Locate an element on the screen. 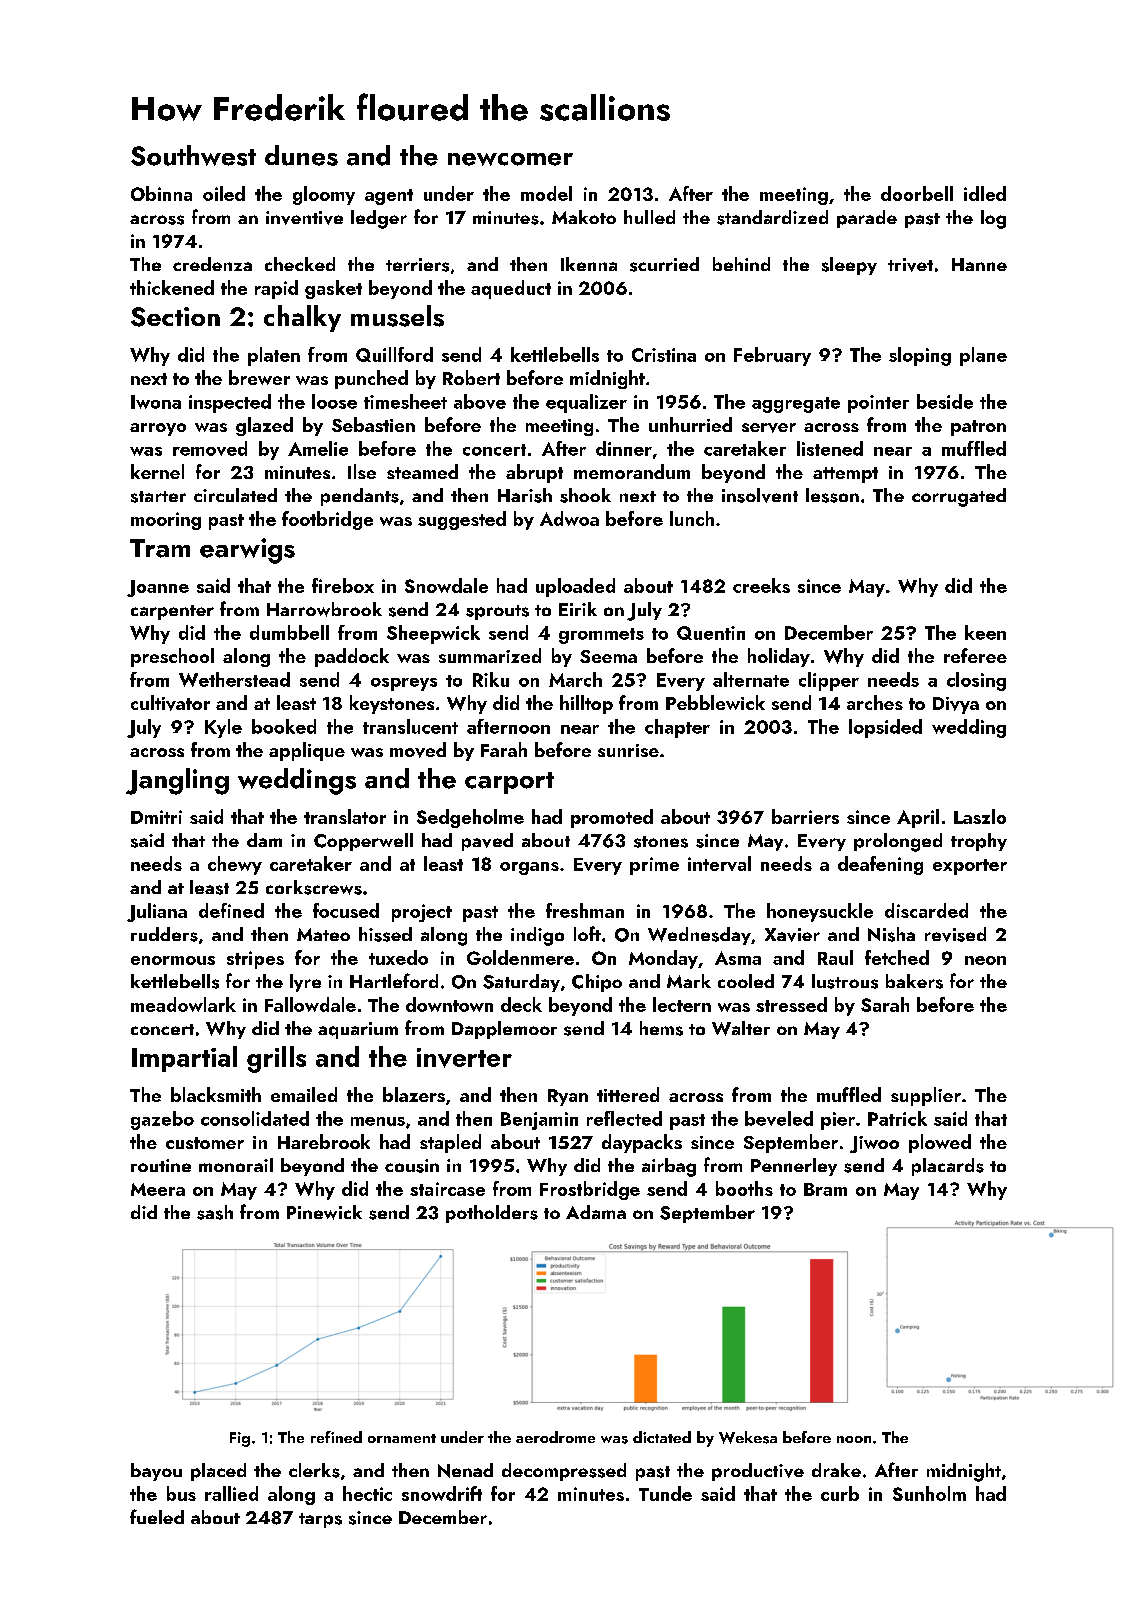 The image size is (1137, 1609). clipper is located at coordinates (829, 681).
